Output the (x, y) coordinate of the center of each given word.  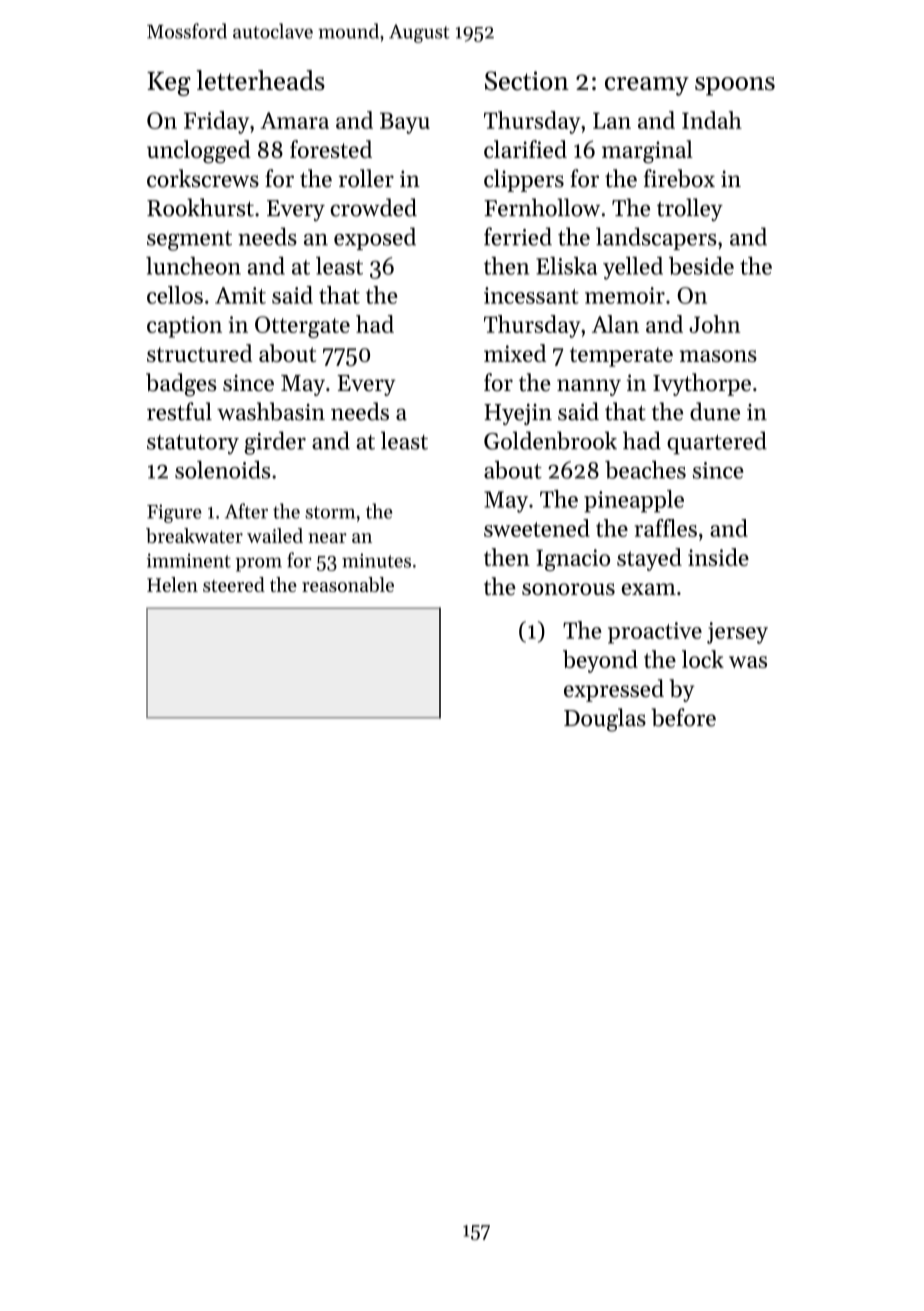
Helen (172, 584)
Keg (169, 84)
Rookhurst (200, 207)
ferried (518, 236)
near (327, 538)
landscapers (656, 238)
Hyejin (518, 414)
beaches (645, 470)
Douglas (605, 720)
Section (527, 81)
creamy (647, 86)
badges (181, 385)
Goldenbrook (550, 440)
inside (718, 557)
